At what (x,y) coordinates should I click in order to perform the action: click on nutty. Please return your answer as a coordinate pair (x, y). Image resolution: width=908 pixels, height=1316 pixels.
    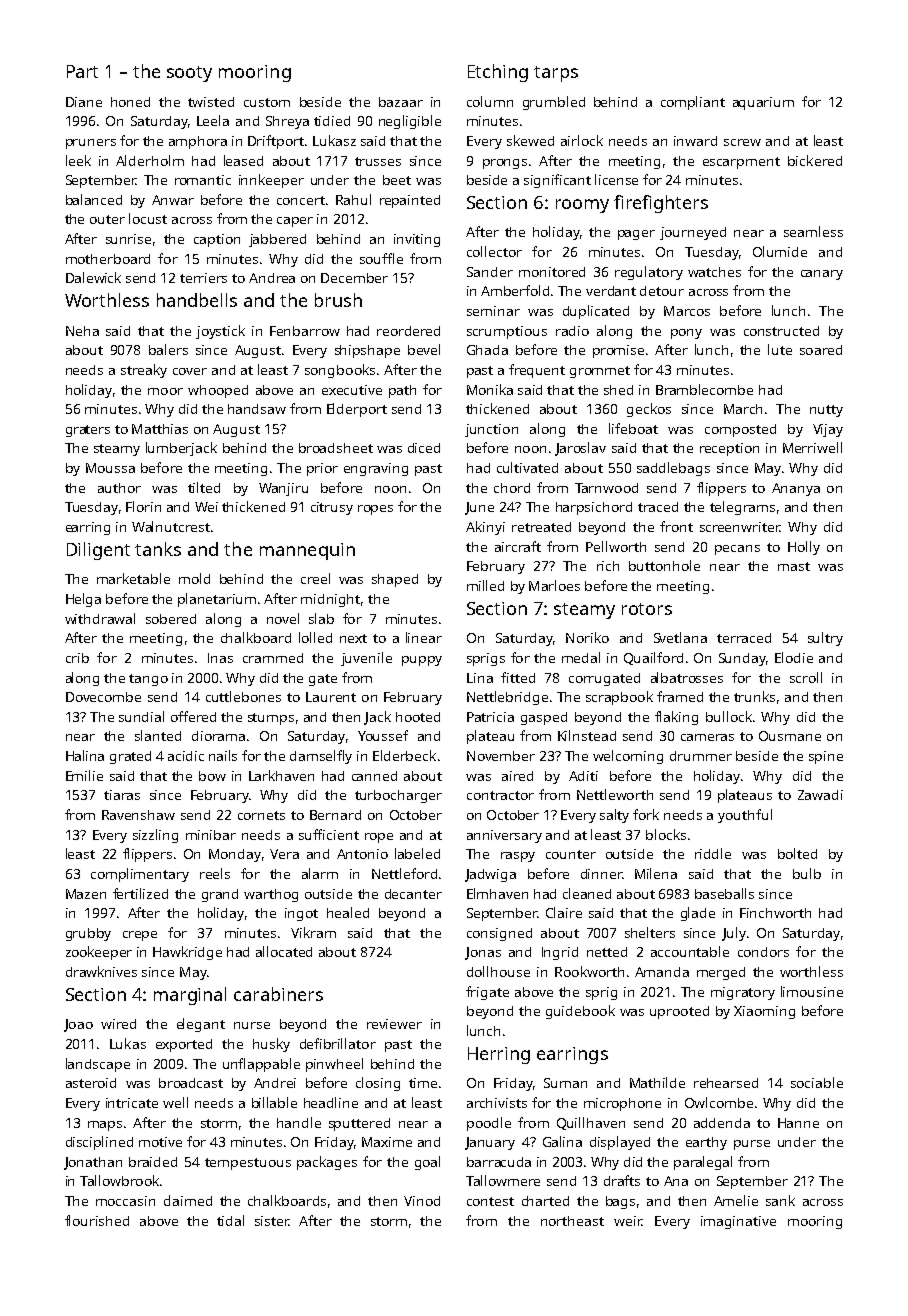
    Looking at the image, I should click on (826, 411).
